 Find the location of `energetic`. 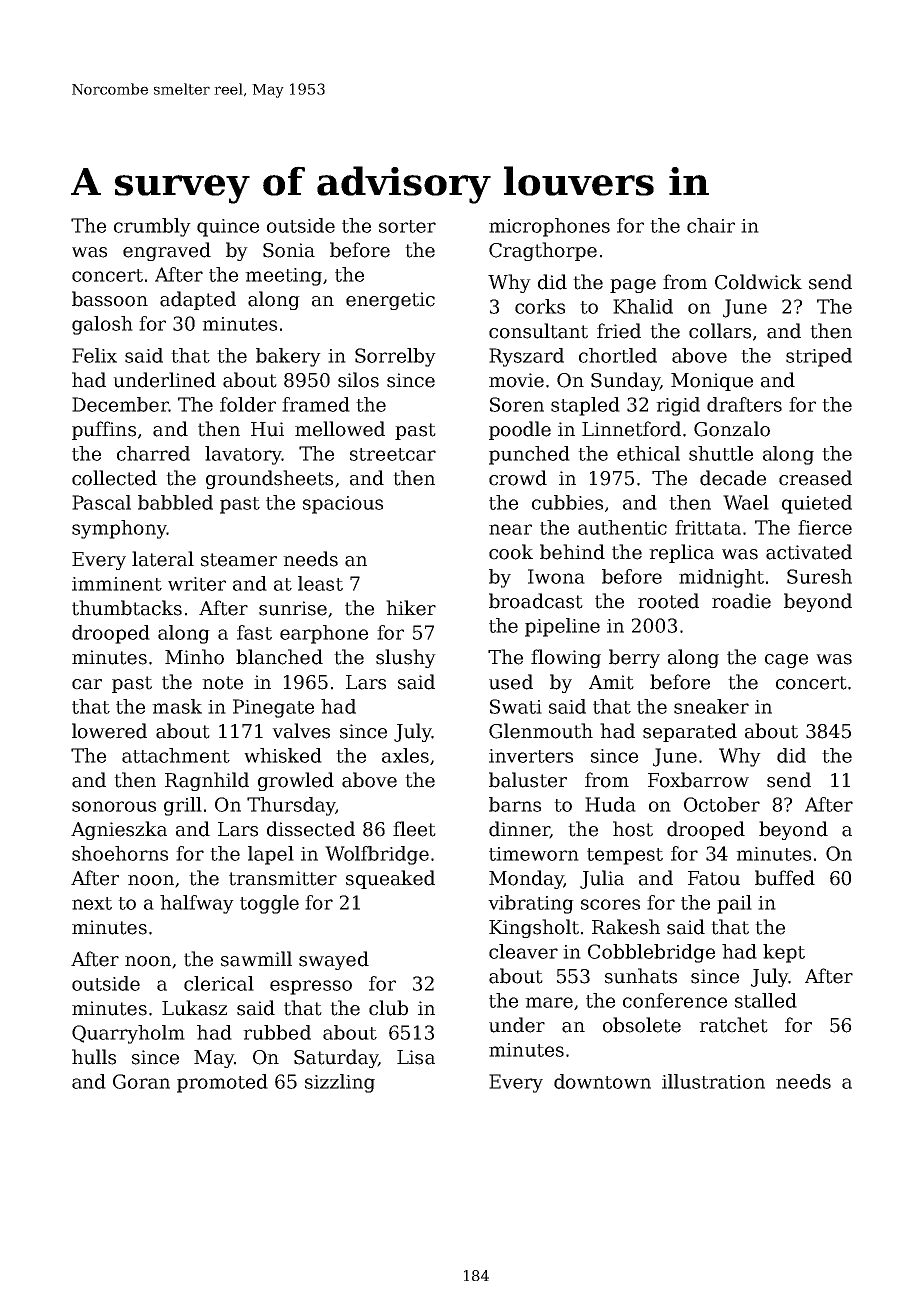

energetic is located at coordinates (390, 301).
